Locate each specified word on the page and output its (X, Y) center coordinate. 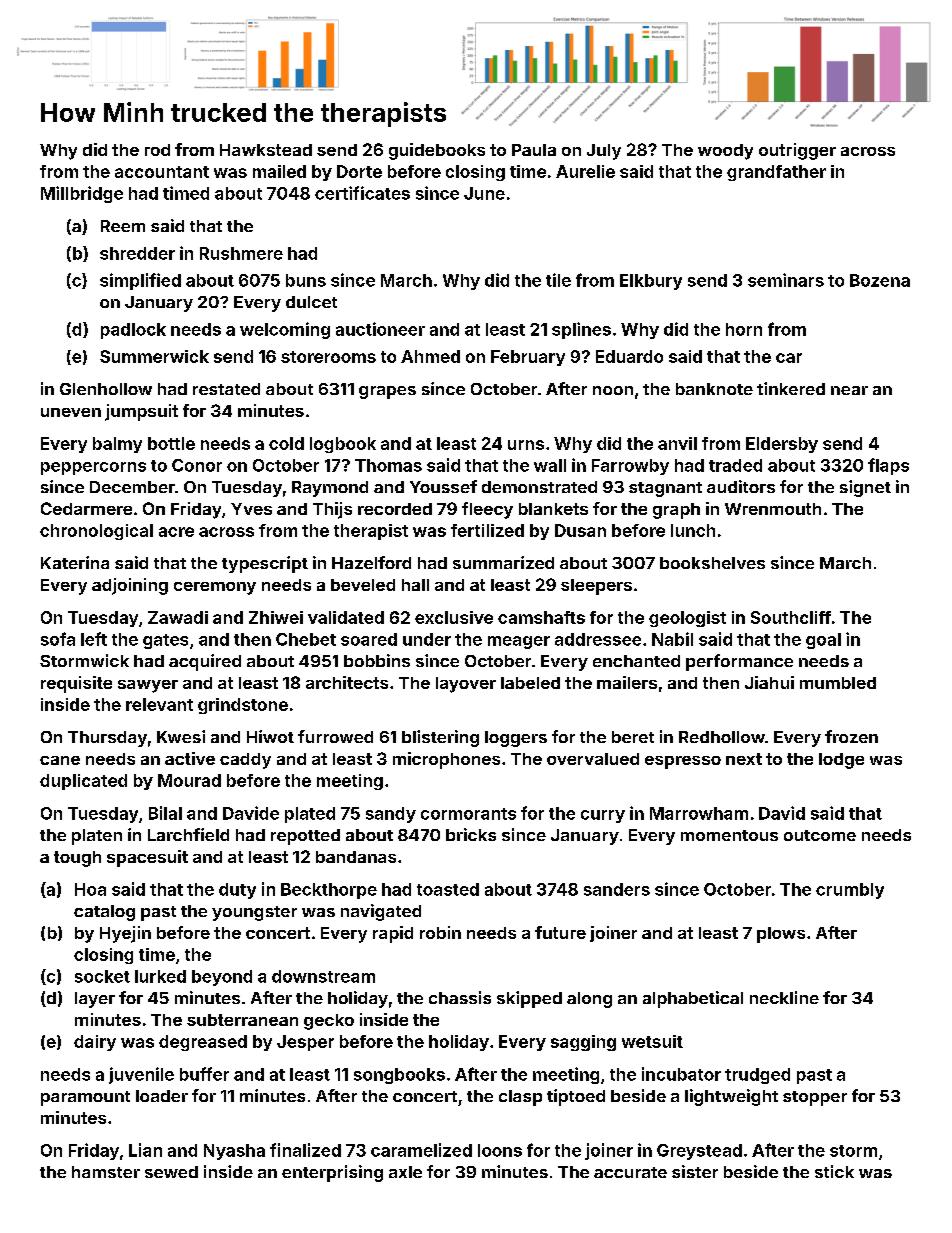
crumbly (850, 891)
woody (725, 152)
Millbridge (82, 194)
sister (695, 1171)
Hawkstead (266, 150)
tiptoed (576, 1097)
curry (603, 816)
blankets (553, 509)
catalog (104, 913)
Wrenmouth (773, 509)
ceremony (215, 588)
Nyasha (234, 1152)
